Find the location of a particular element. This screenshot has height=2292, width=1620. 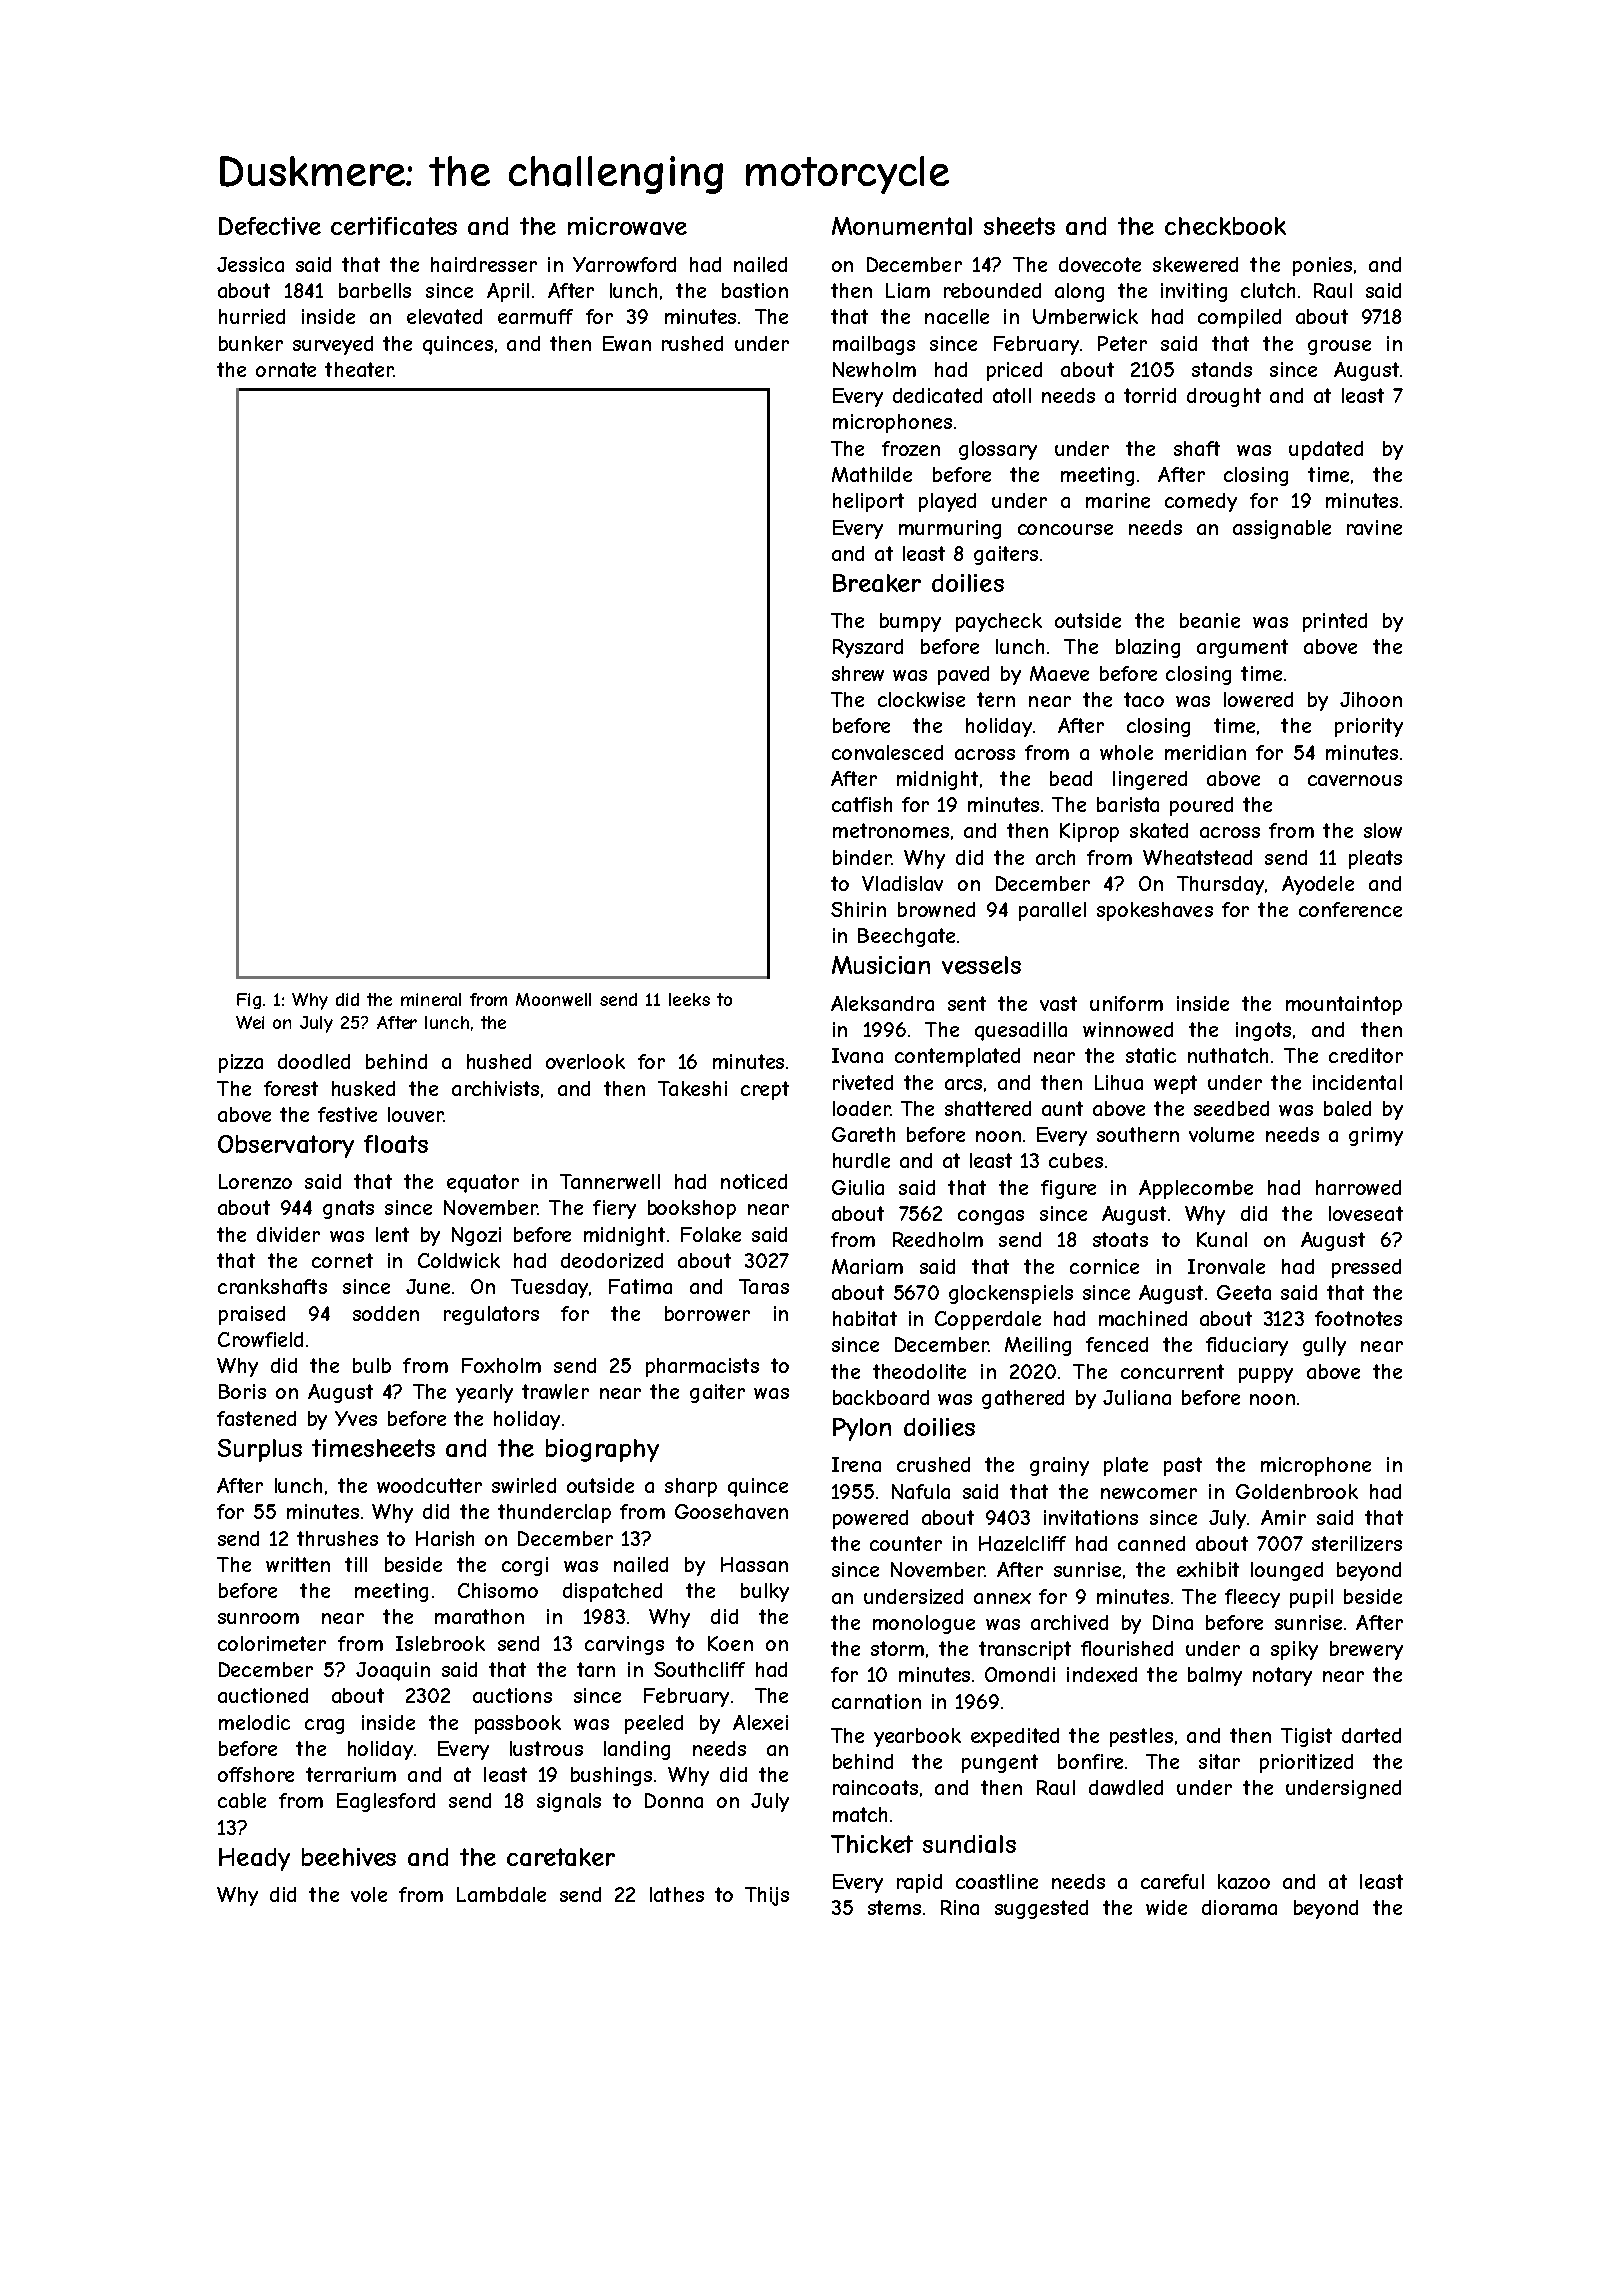

vole is located at coordinates (369, 1894).
